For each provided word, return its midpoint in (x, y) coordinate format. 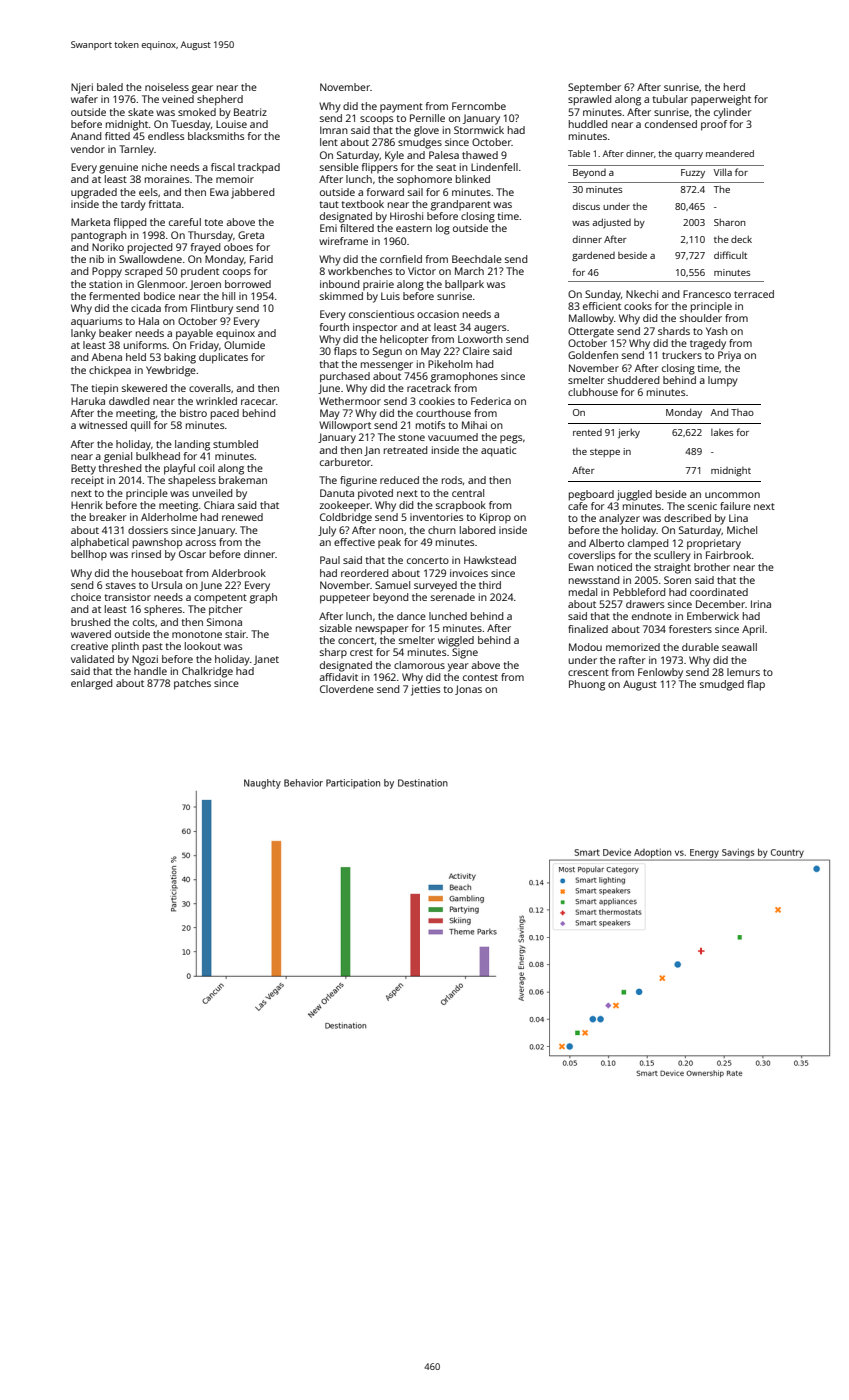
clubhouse (593, 392)
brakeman (243, 480)
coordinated (719, 592)
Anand (86, 136)
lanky (83, 334)
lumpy (723, 381)
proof (714, 125)
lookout (203, 646)
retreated (405, 450)
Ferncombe (479, 106)
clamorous (419, 665)
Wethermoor (350, 401)
